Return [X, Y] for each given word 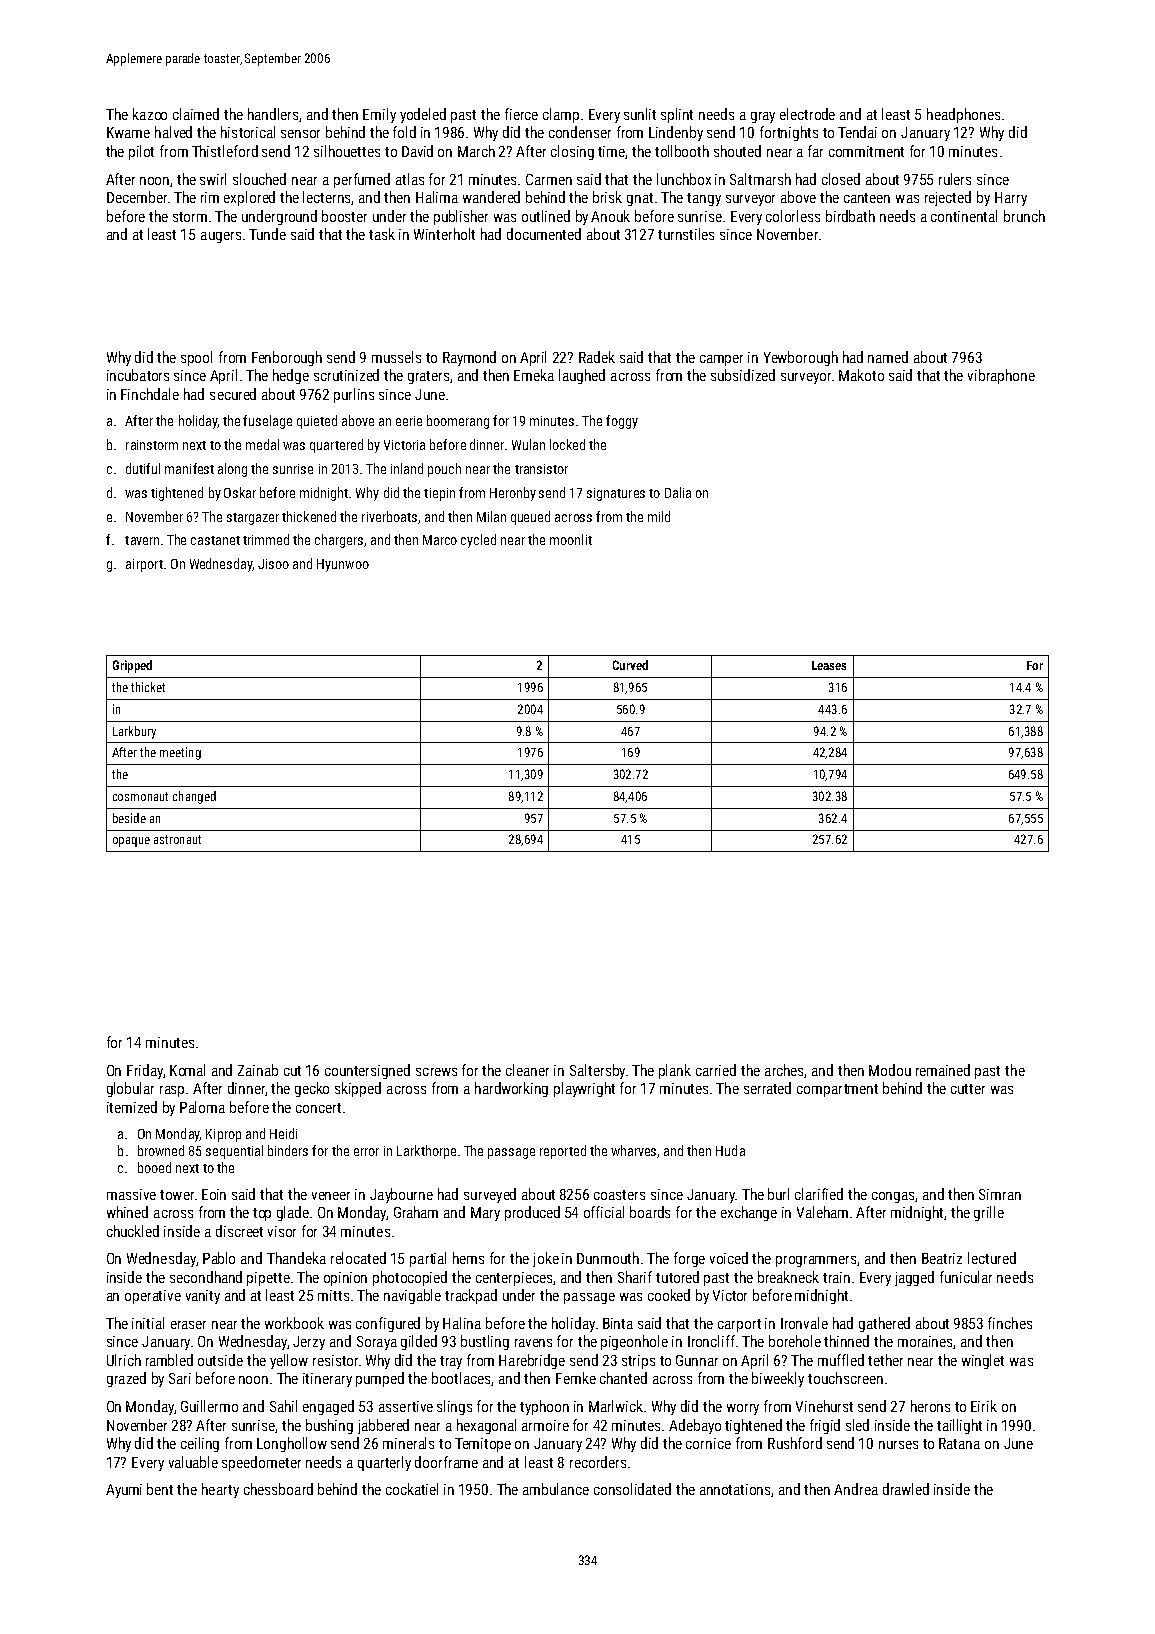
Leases [829, 665]
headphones [963, 115]
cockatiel [412, 1489]
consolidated [632, 1489]
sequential [234, 1152]
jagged [914, 1278]
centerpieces [514, 1279]
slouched [259, 179]
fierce [521, 114]
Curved [630, 665]
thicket [148, 687]
